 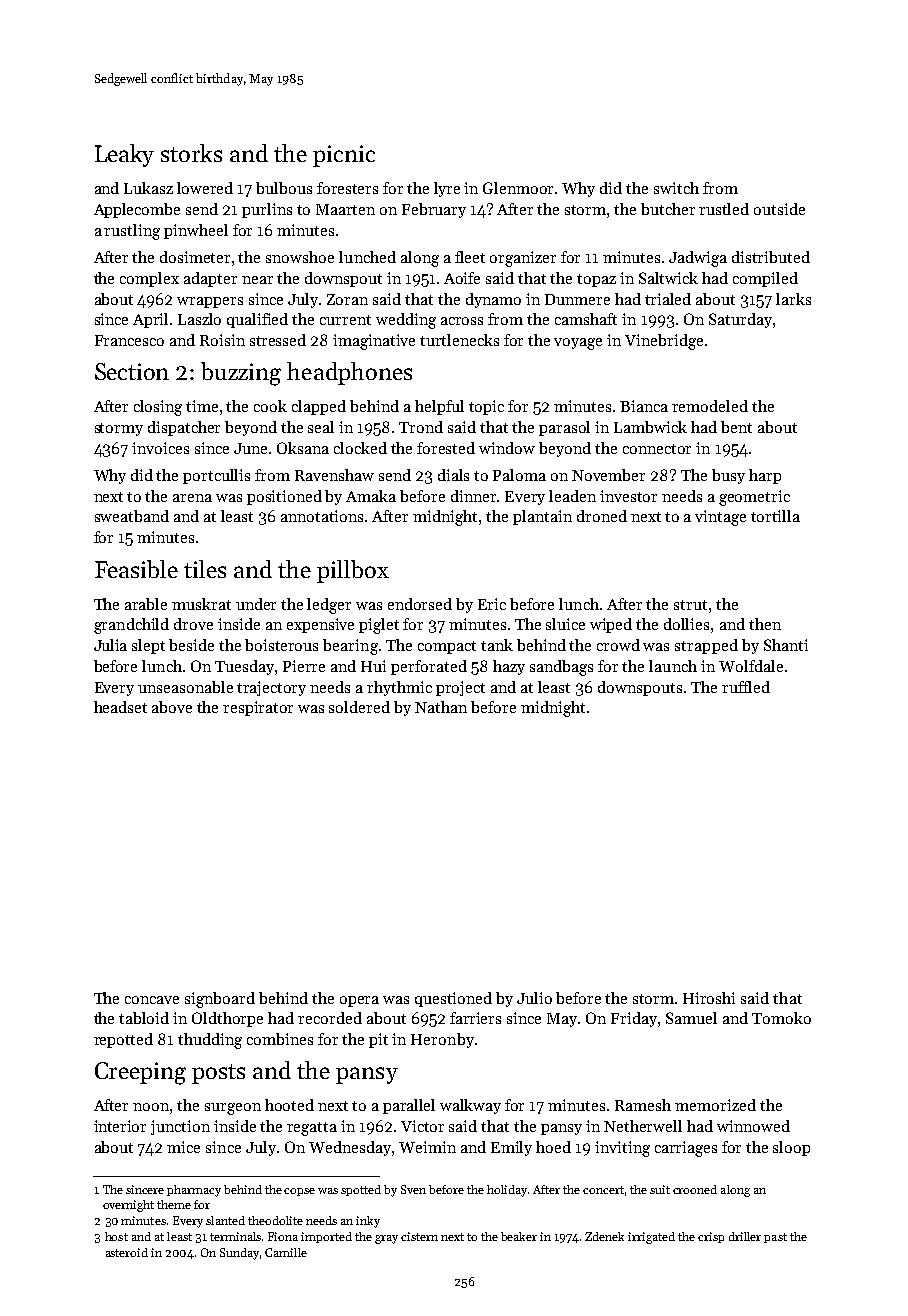 I want to click on near, so click(x=257, y=280).
